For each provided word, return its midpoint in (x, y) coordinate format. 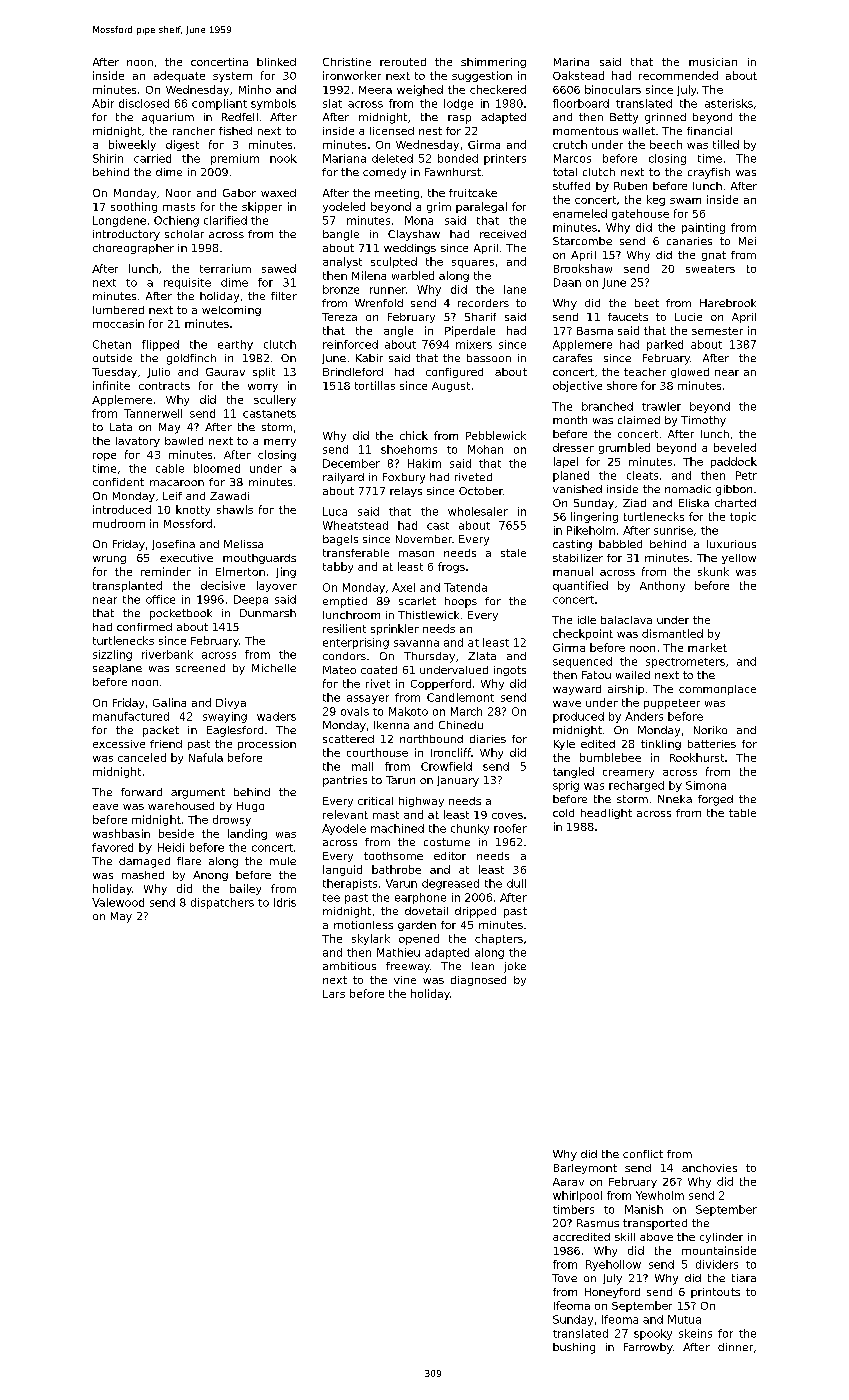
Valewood (118, 902)
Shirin (108, 158)
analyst (342, 262)
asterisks (729, 103)
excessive (119, 744)
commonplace (717, 690)
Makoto (408, 711)
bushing (574, 1348)
